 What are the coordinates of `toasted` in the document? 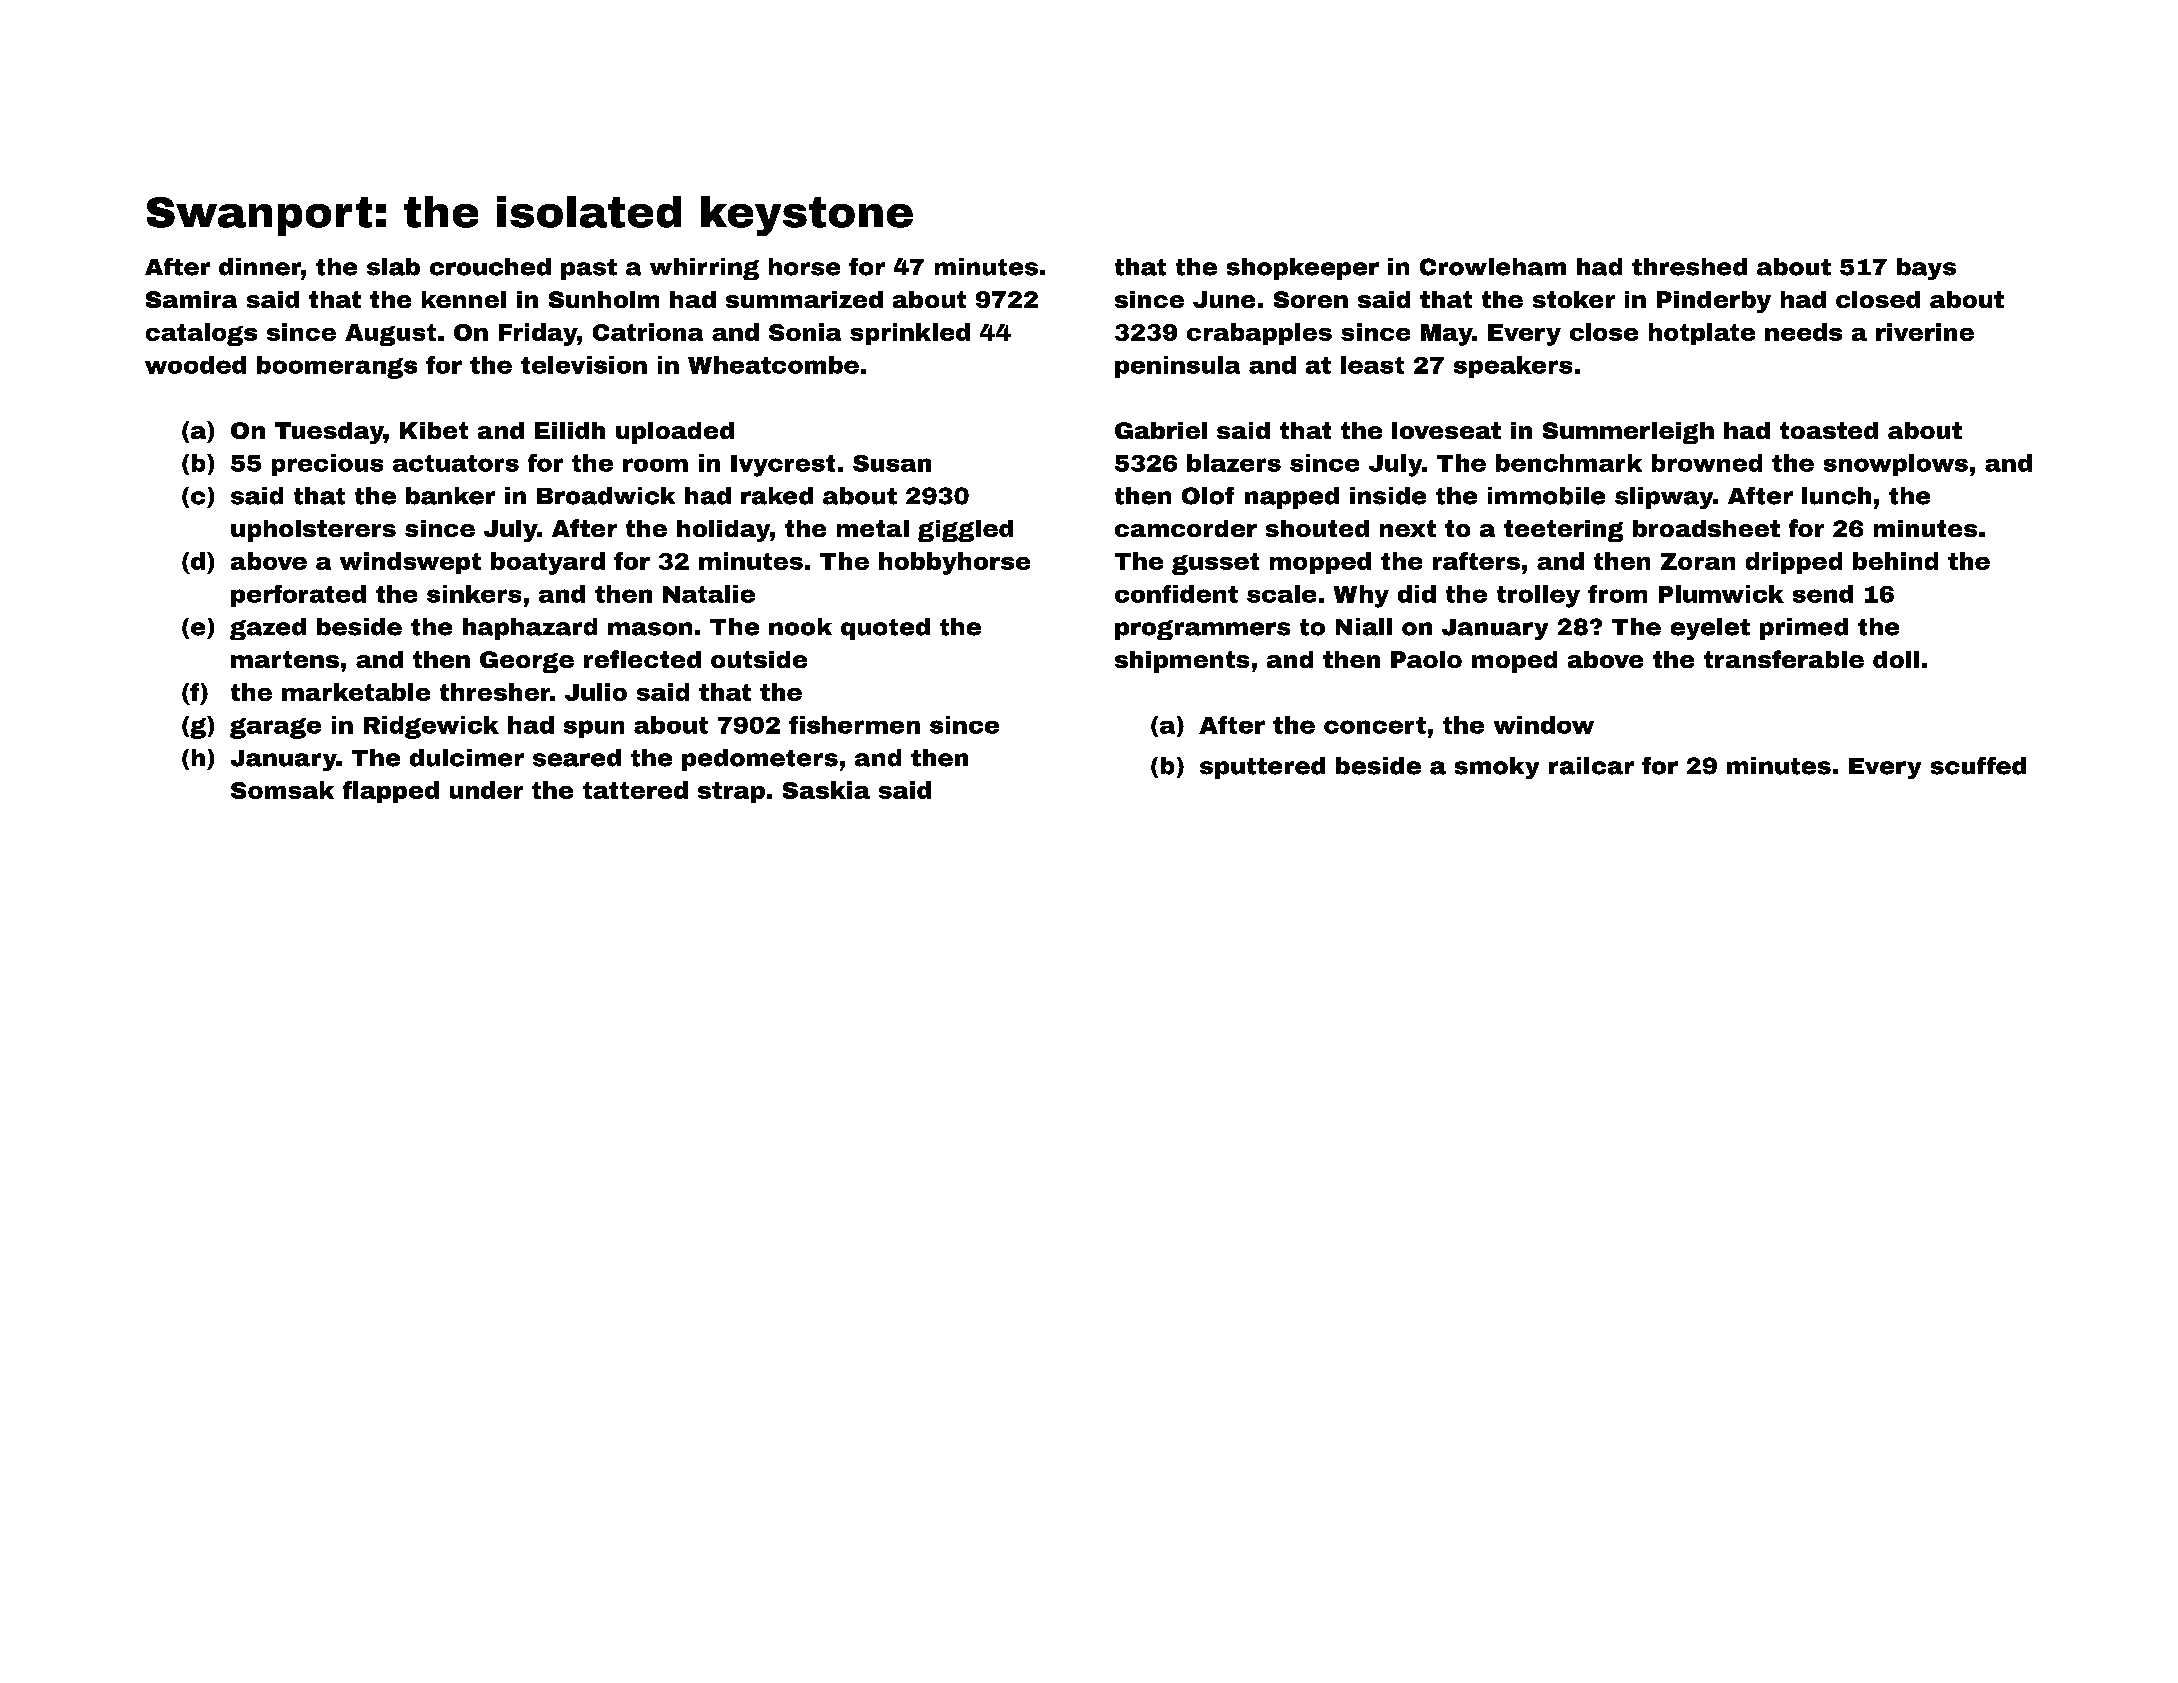 It's located at (1829, 430).
